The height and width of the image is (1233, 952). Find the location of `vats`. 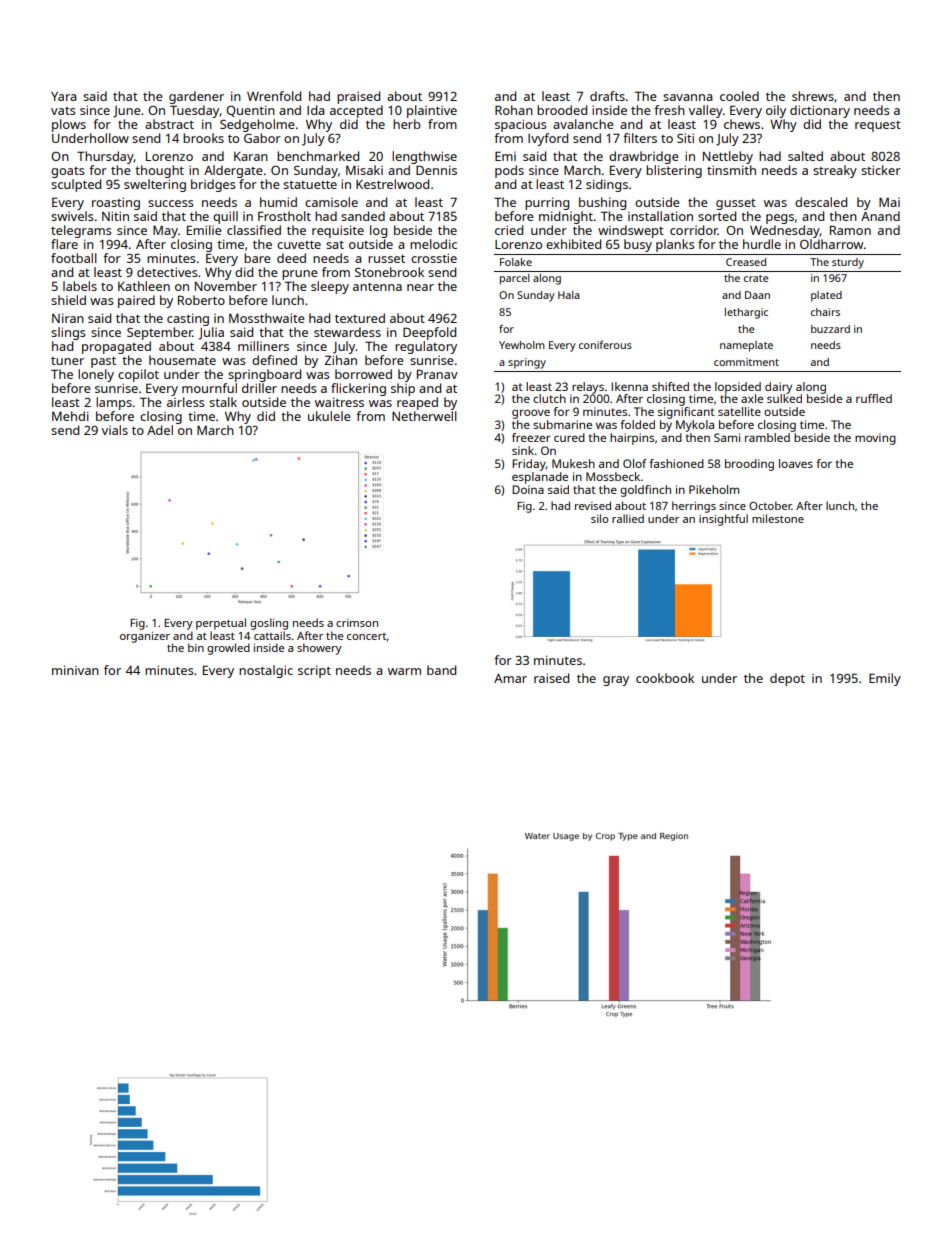

vats is located at coordinates (63, 111).
